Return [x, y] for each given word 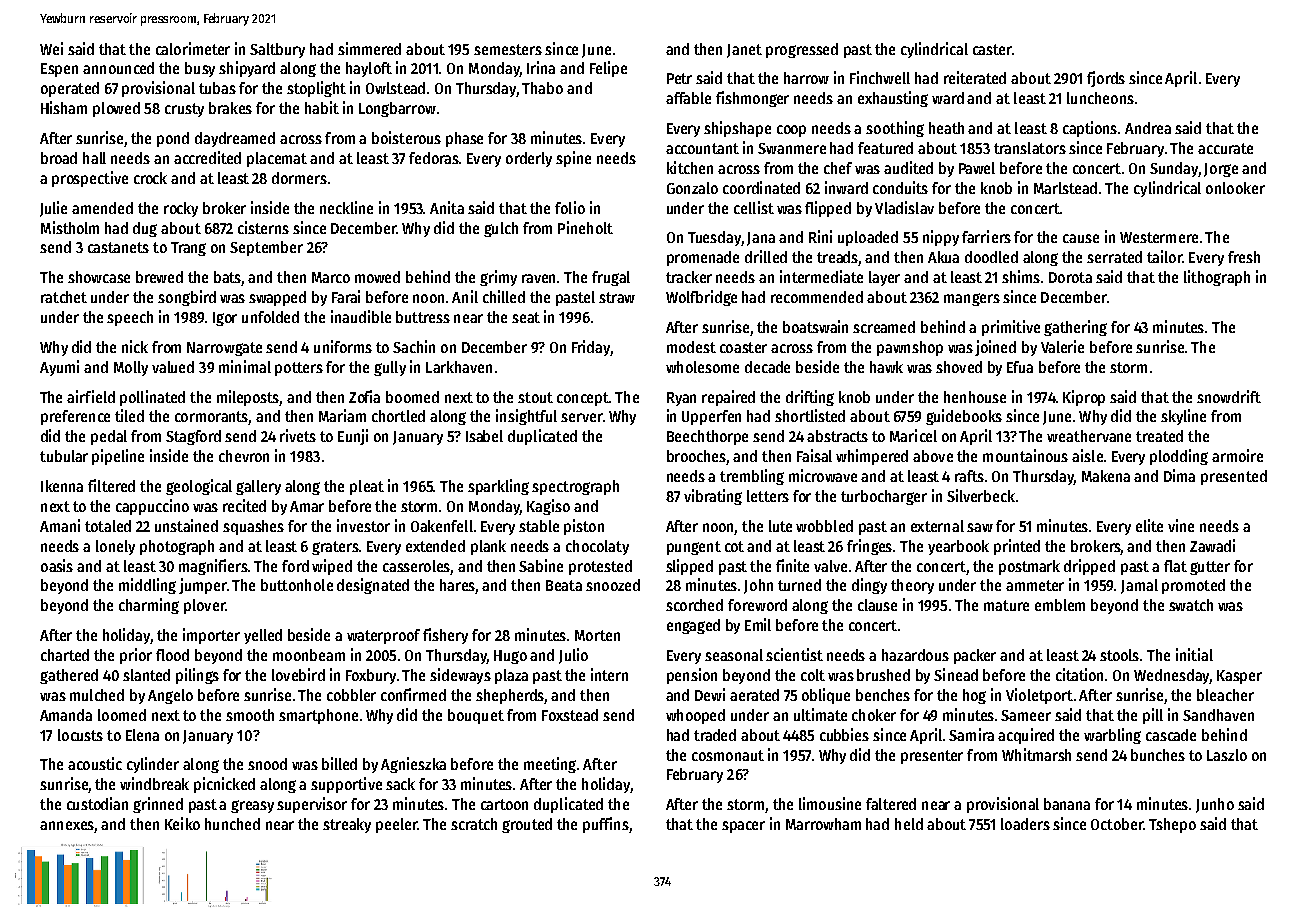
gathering [1075, 328]
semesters [508, 49]
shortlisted [810, 415]
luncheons [1100, 98]
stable [539, 526]
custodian [97, 803]
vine [1181, 525]
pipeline [118, 457]
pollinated [152, 398]
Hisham [64, 107]
